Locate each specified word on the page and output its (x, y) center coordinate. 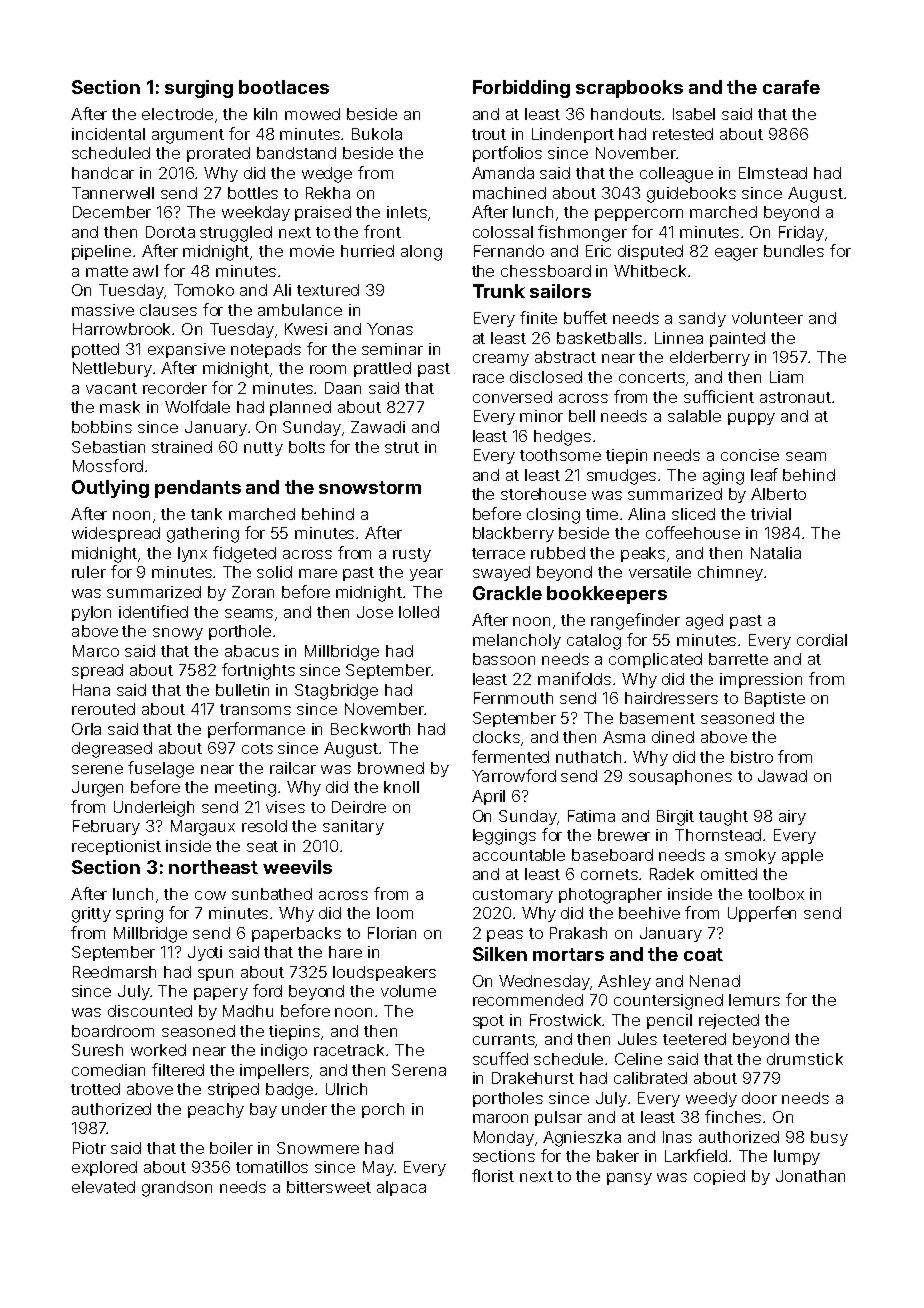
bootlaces (284, 87)
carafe (791, 87)
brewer (624, 835)
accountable (519, 855)
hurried (367, 251)
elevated (103, 1187)
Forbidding (521, 89)
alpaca (401, 1188)
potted (95, 350)
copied (719, 1177)
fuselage (161, 769)
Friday (801, 233)
